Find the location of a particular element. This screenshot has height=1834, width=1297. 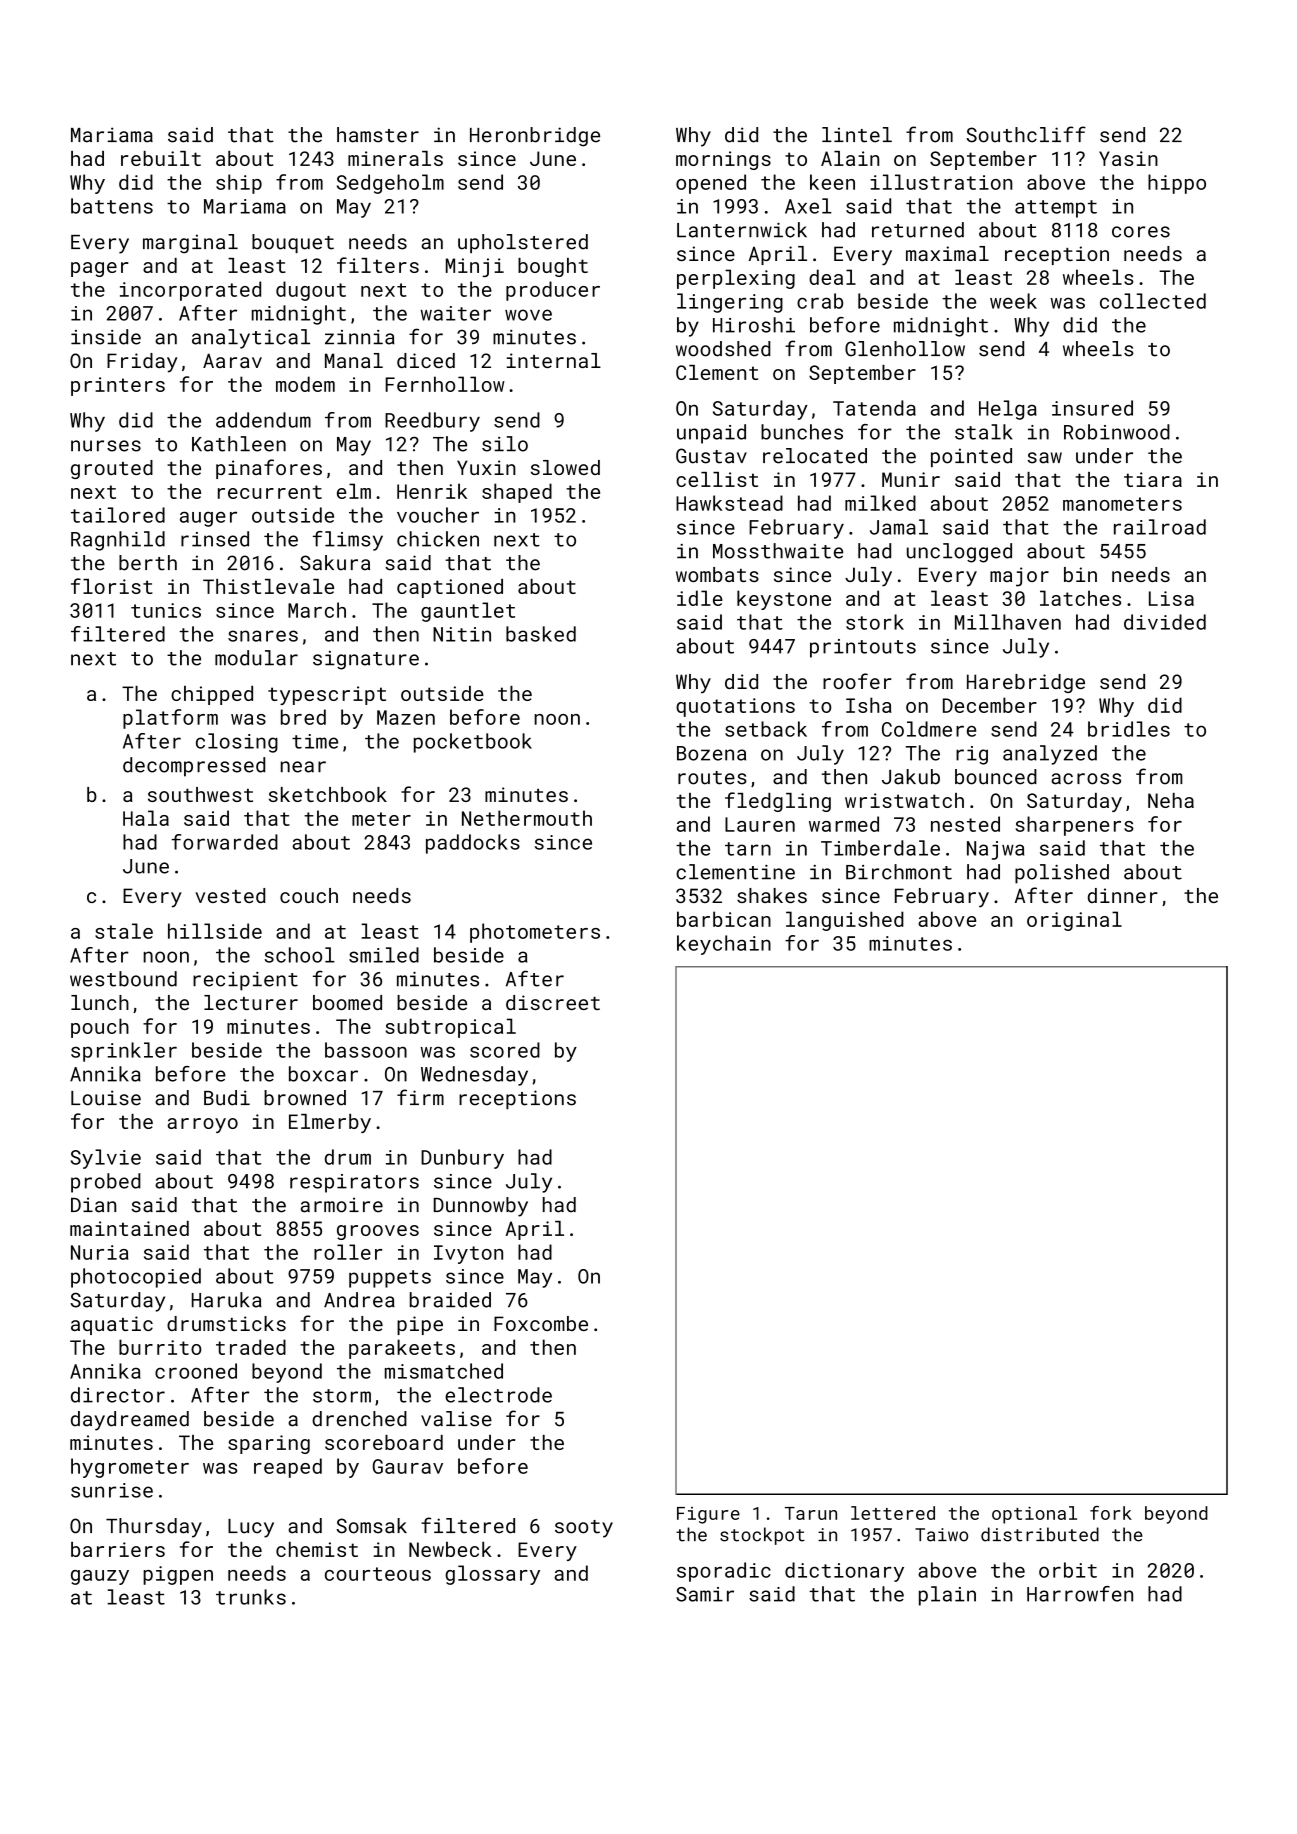

Southcliff is located at coordinates (1026, 134).
